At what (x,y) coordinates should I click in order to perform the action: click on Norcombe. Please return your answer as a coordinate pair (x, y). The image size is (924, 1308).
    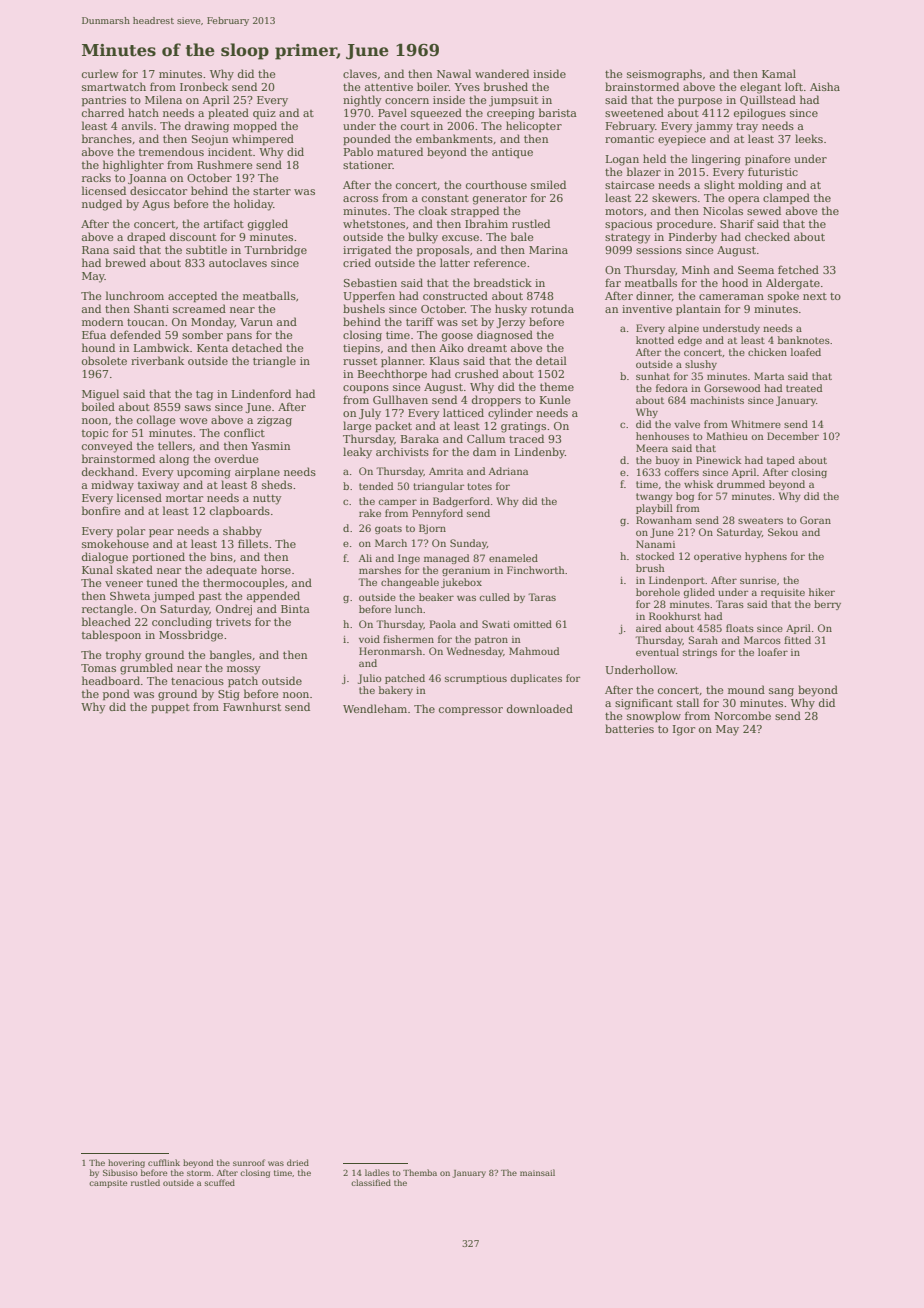
    Looking at the image, I should click on (742, 715).
